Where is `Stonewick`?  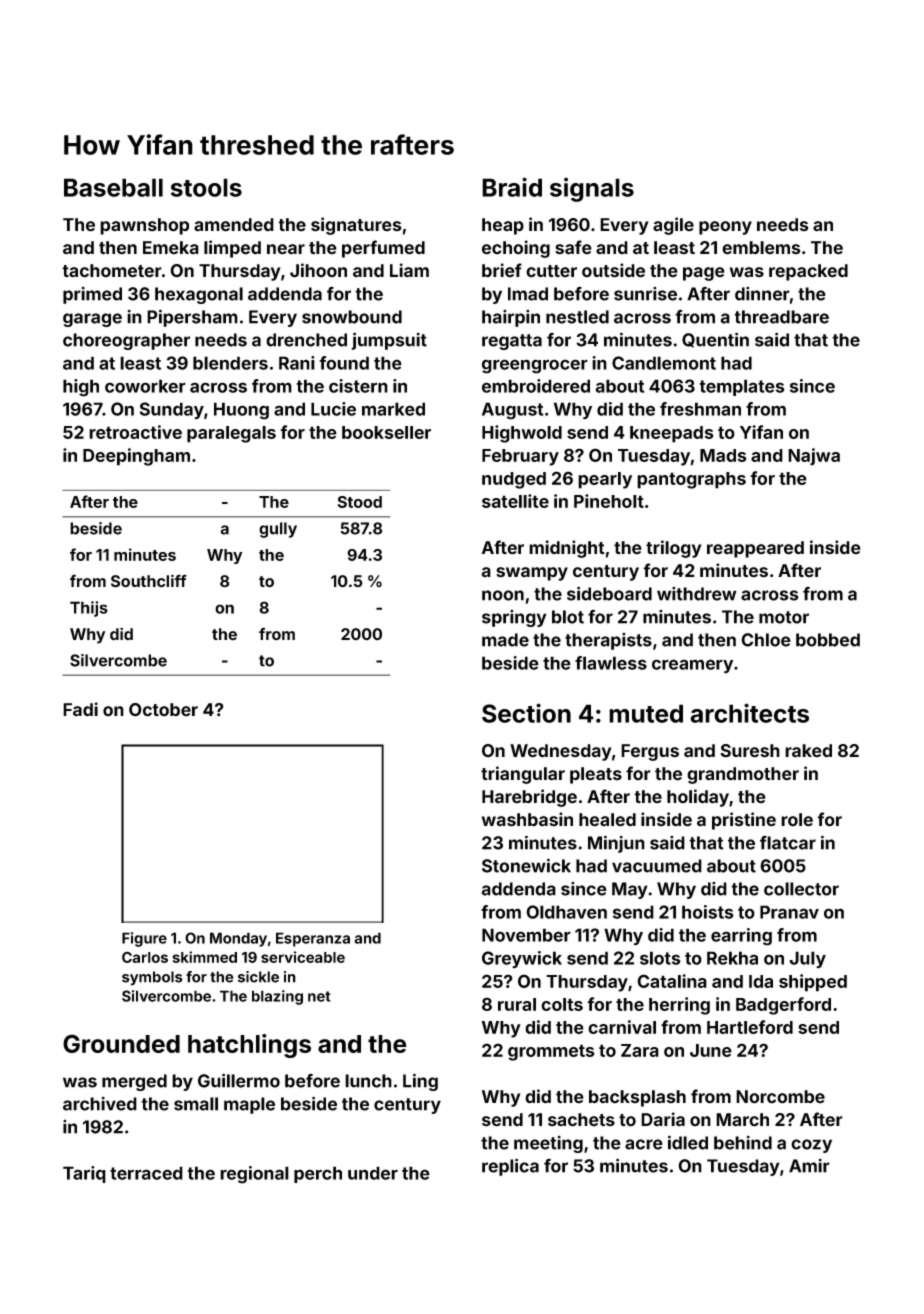
Stonewick is located at coordinates (526, 865).
